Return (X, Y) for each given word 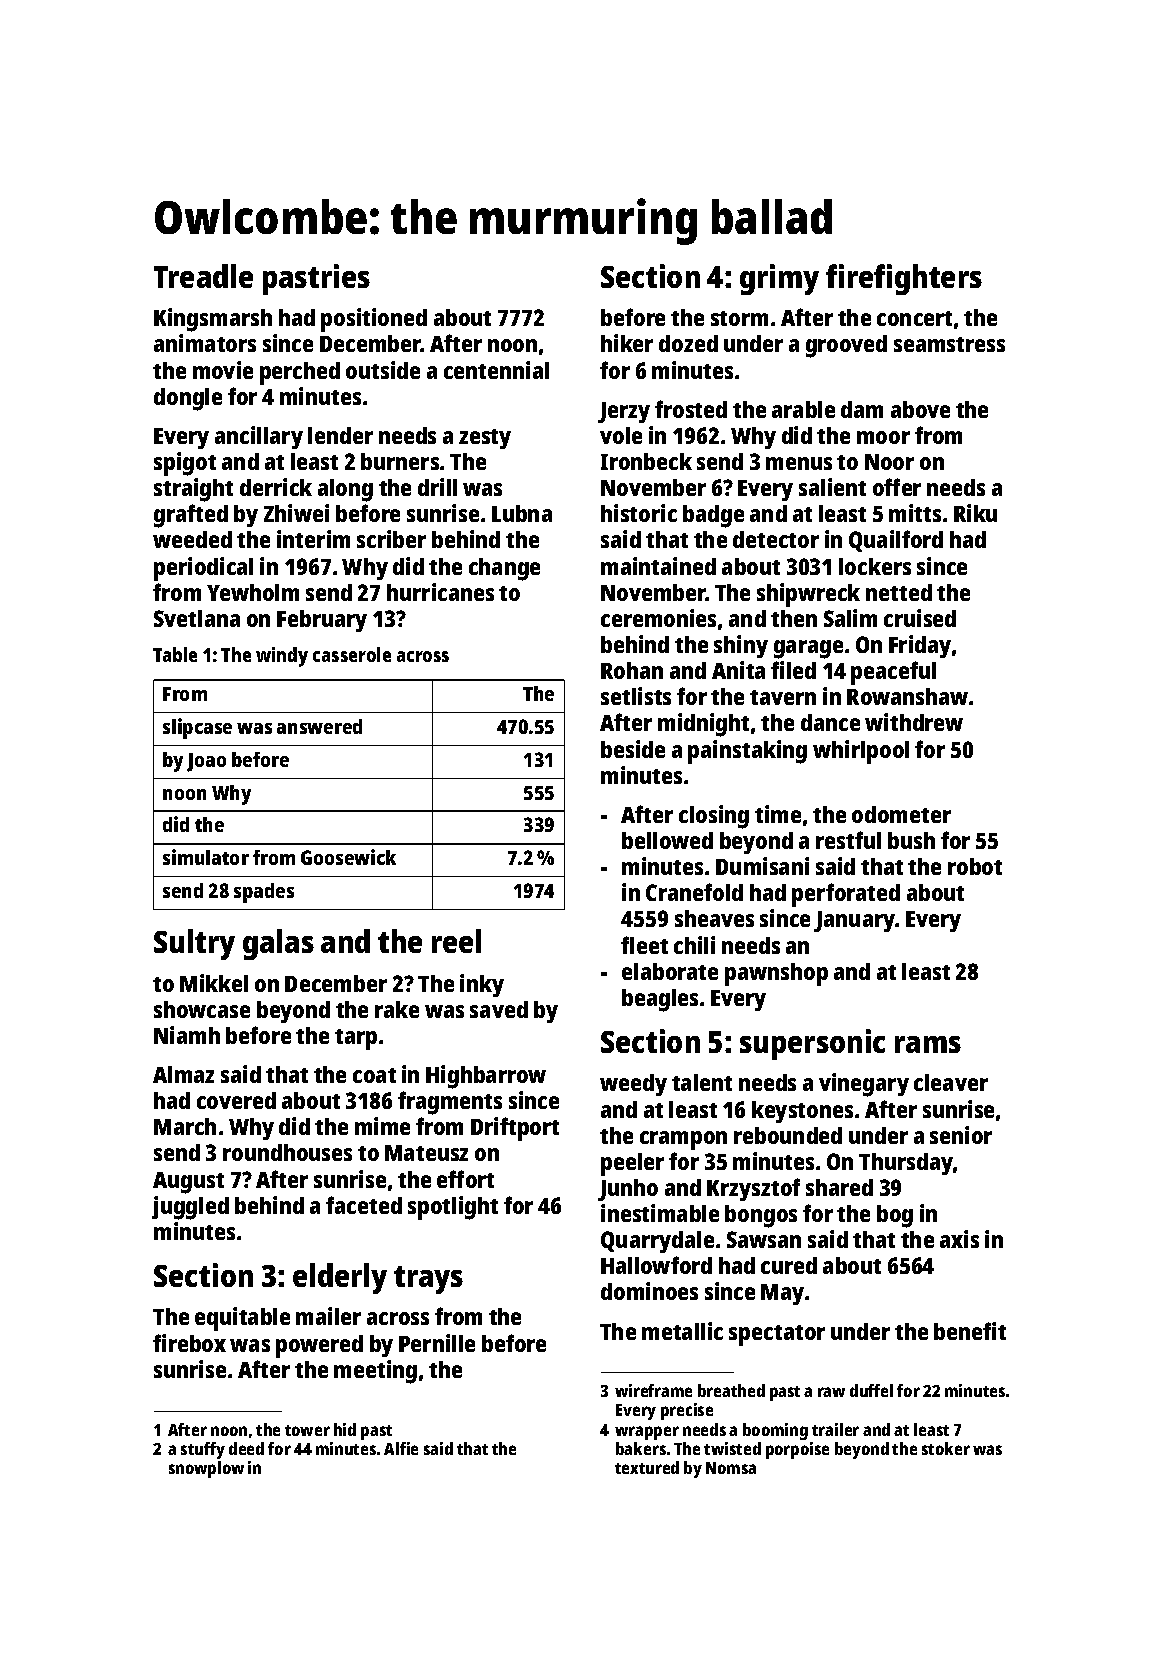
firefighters (904, 279)
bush (911, 840)
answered (319, 726)
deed (246, 1448)
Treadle (203, 276)
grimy (779, 279)
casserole (352, 654)
